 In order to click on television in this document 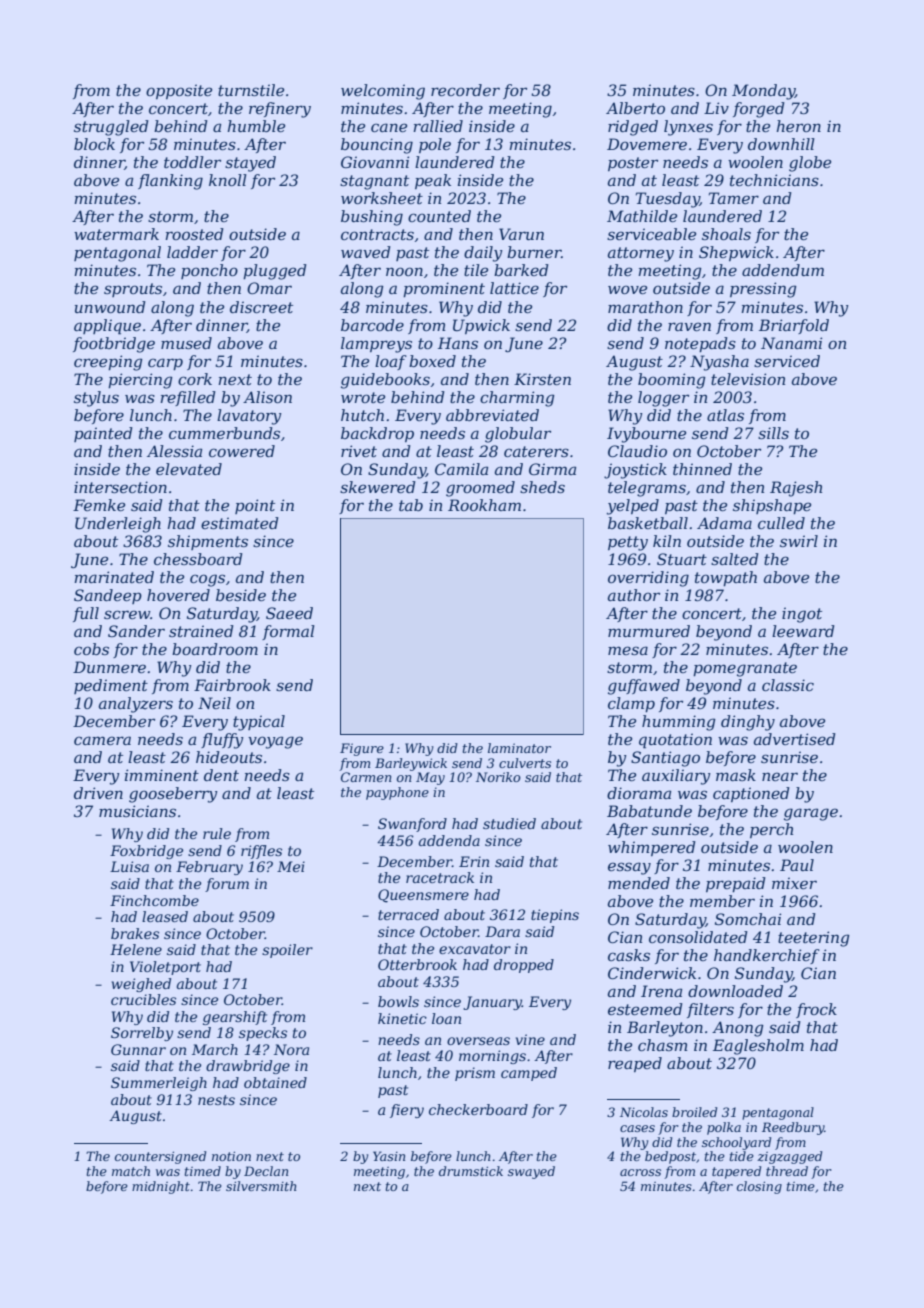, I will do `click(748, 379)`.
